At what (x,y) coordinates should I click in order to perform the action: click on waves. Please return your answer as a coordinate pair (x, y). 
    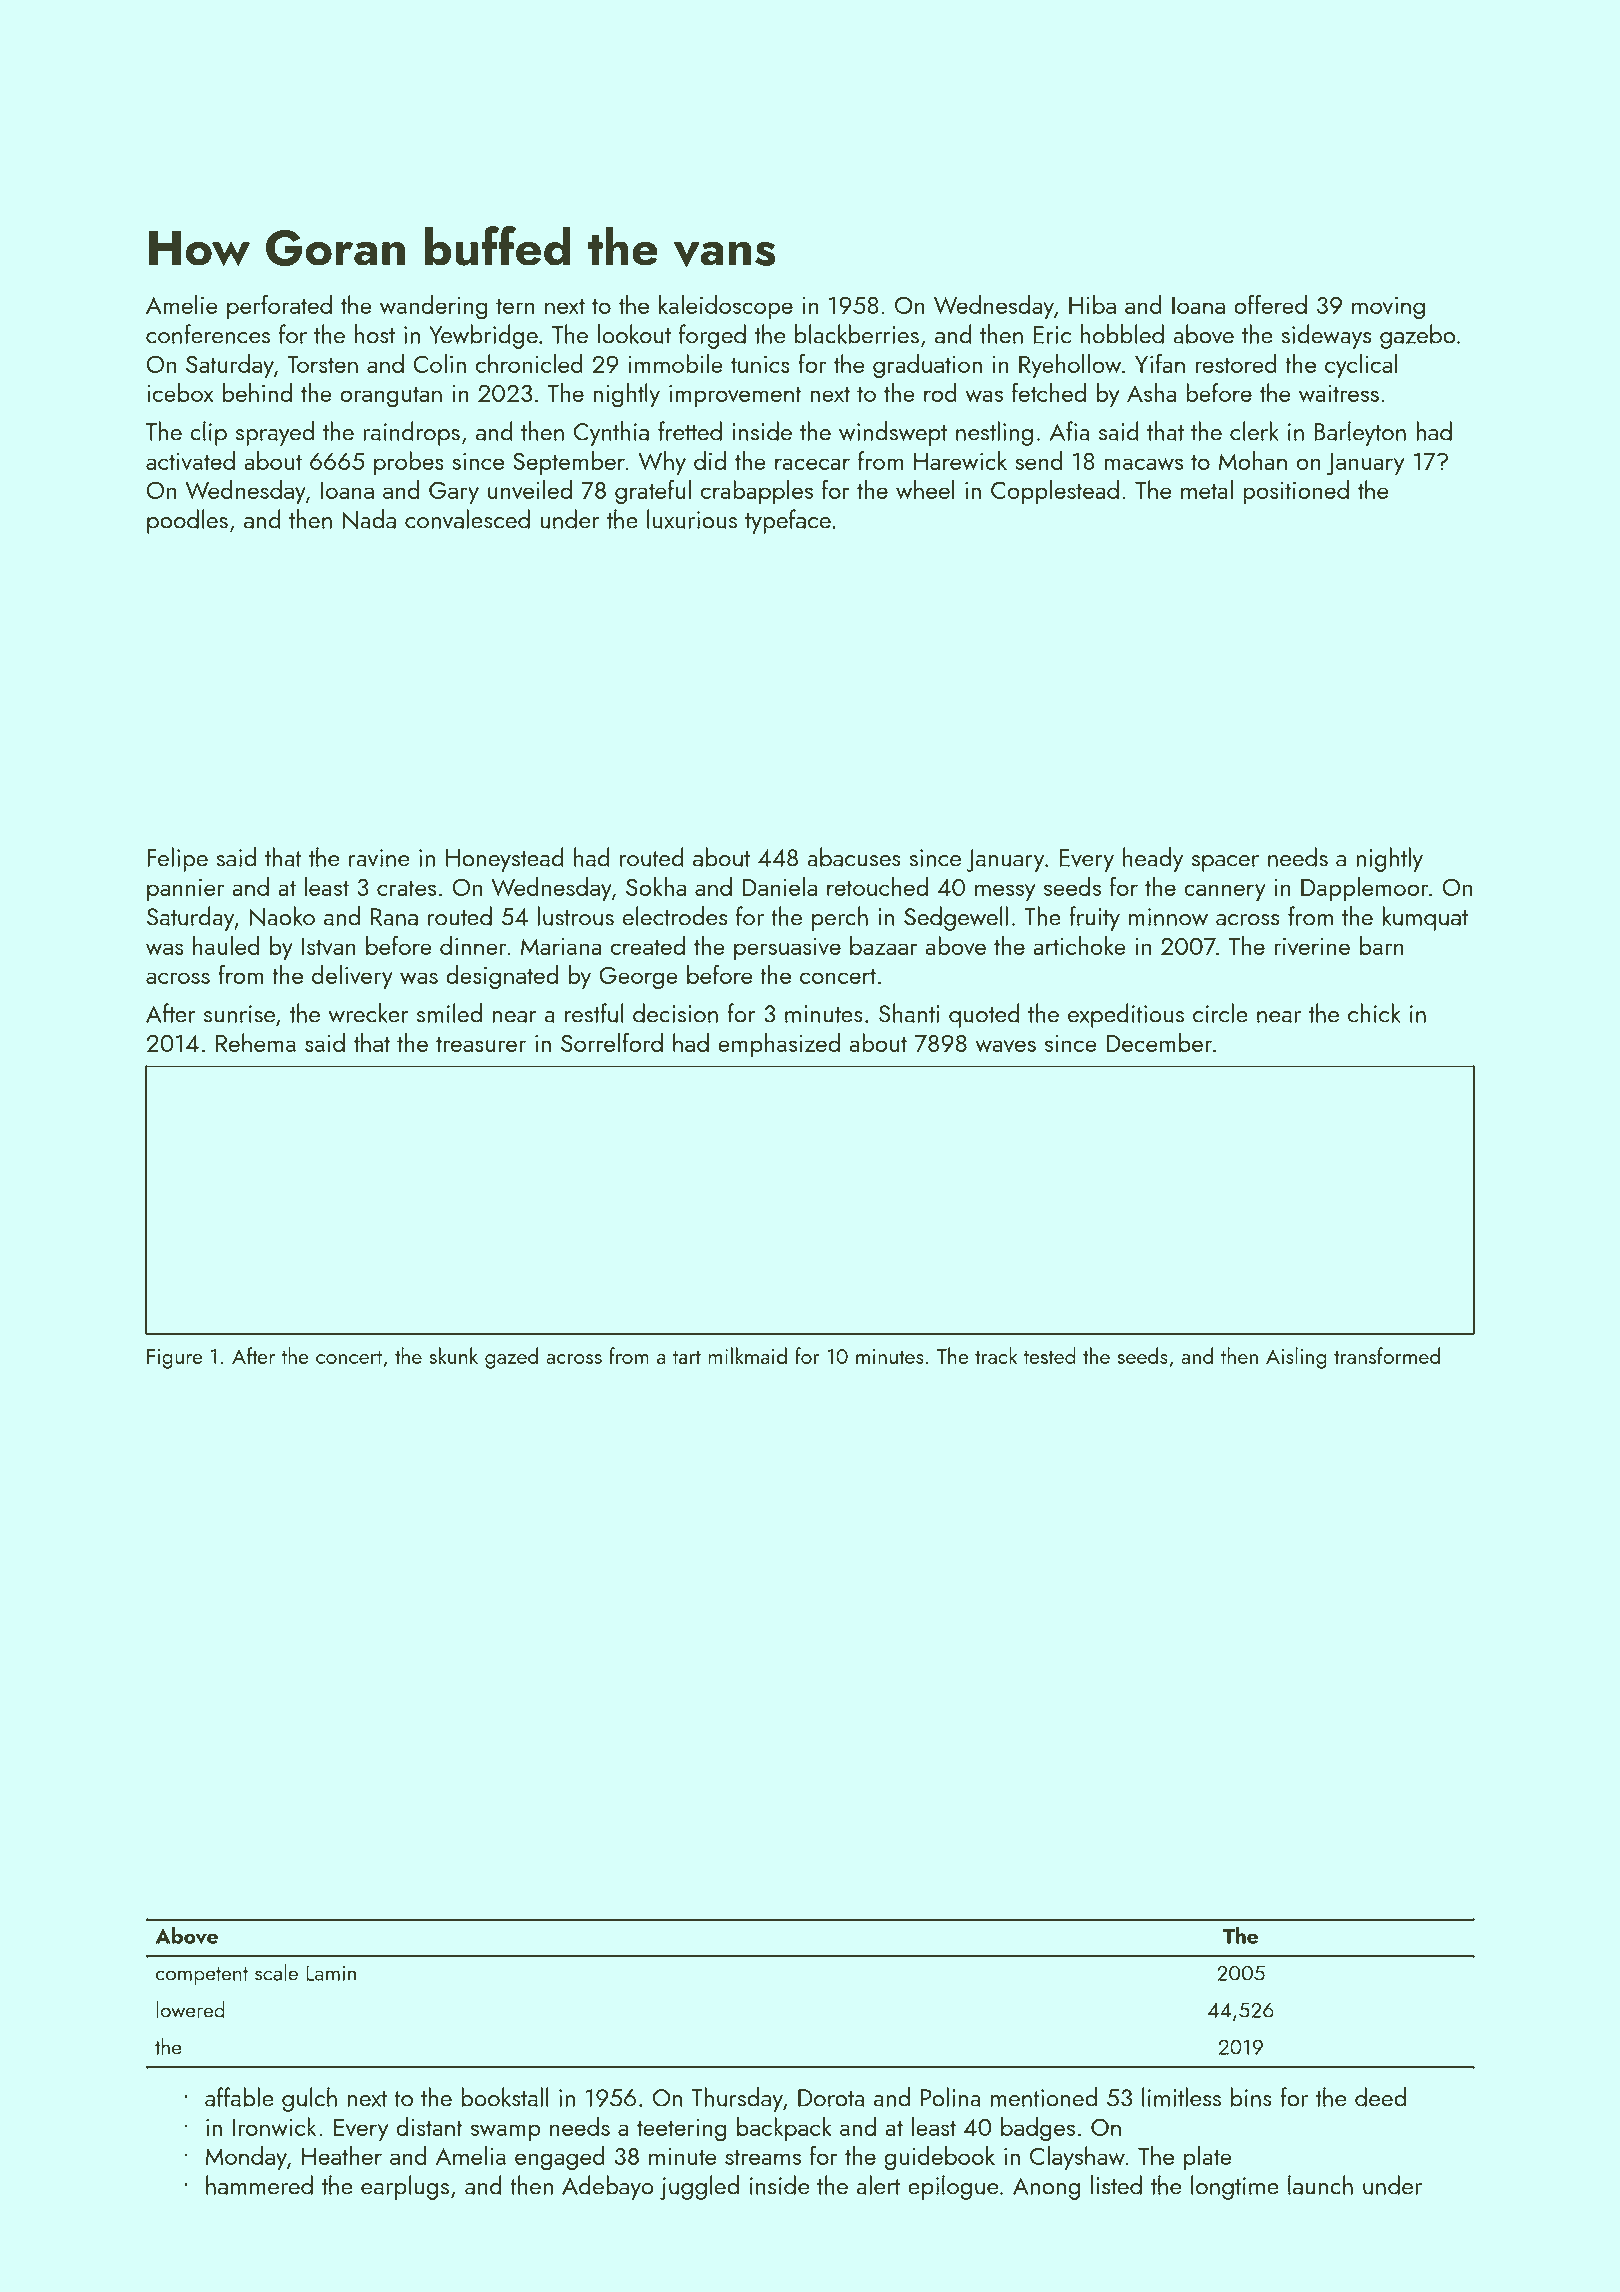
    Looking at the image, I should click on (1005, 1046).
